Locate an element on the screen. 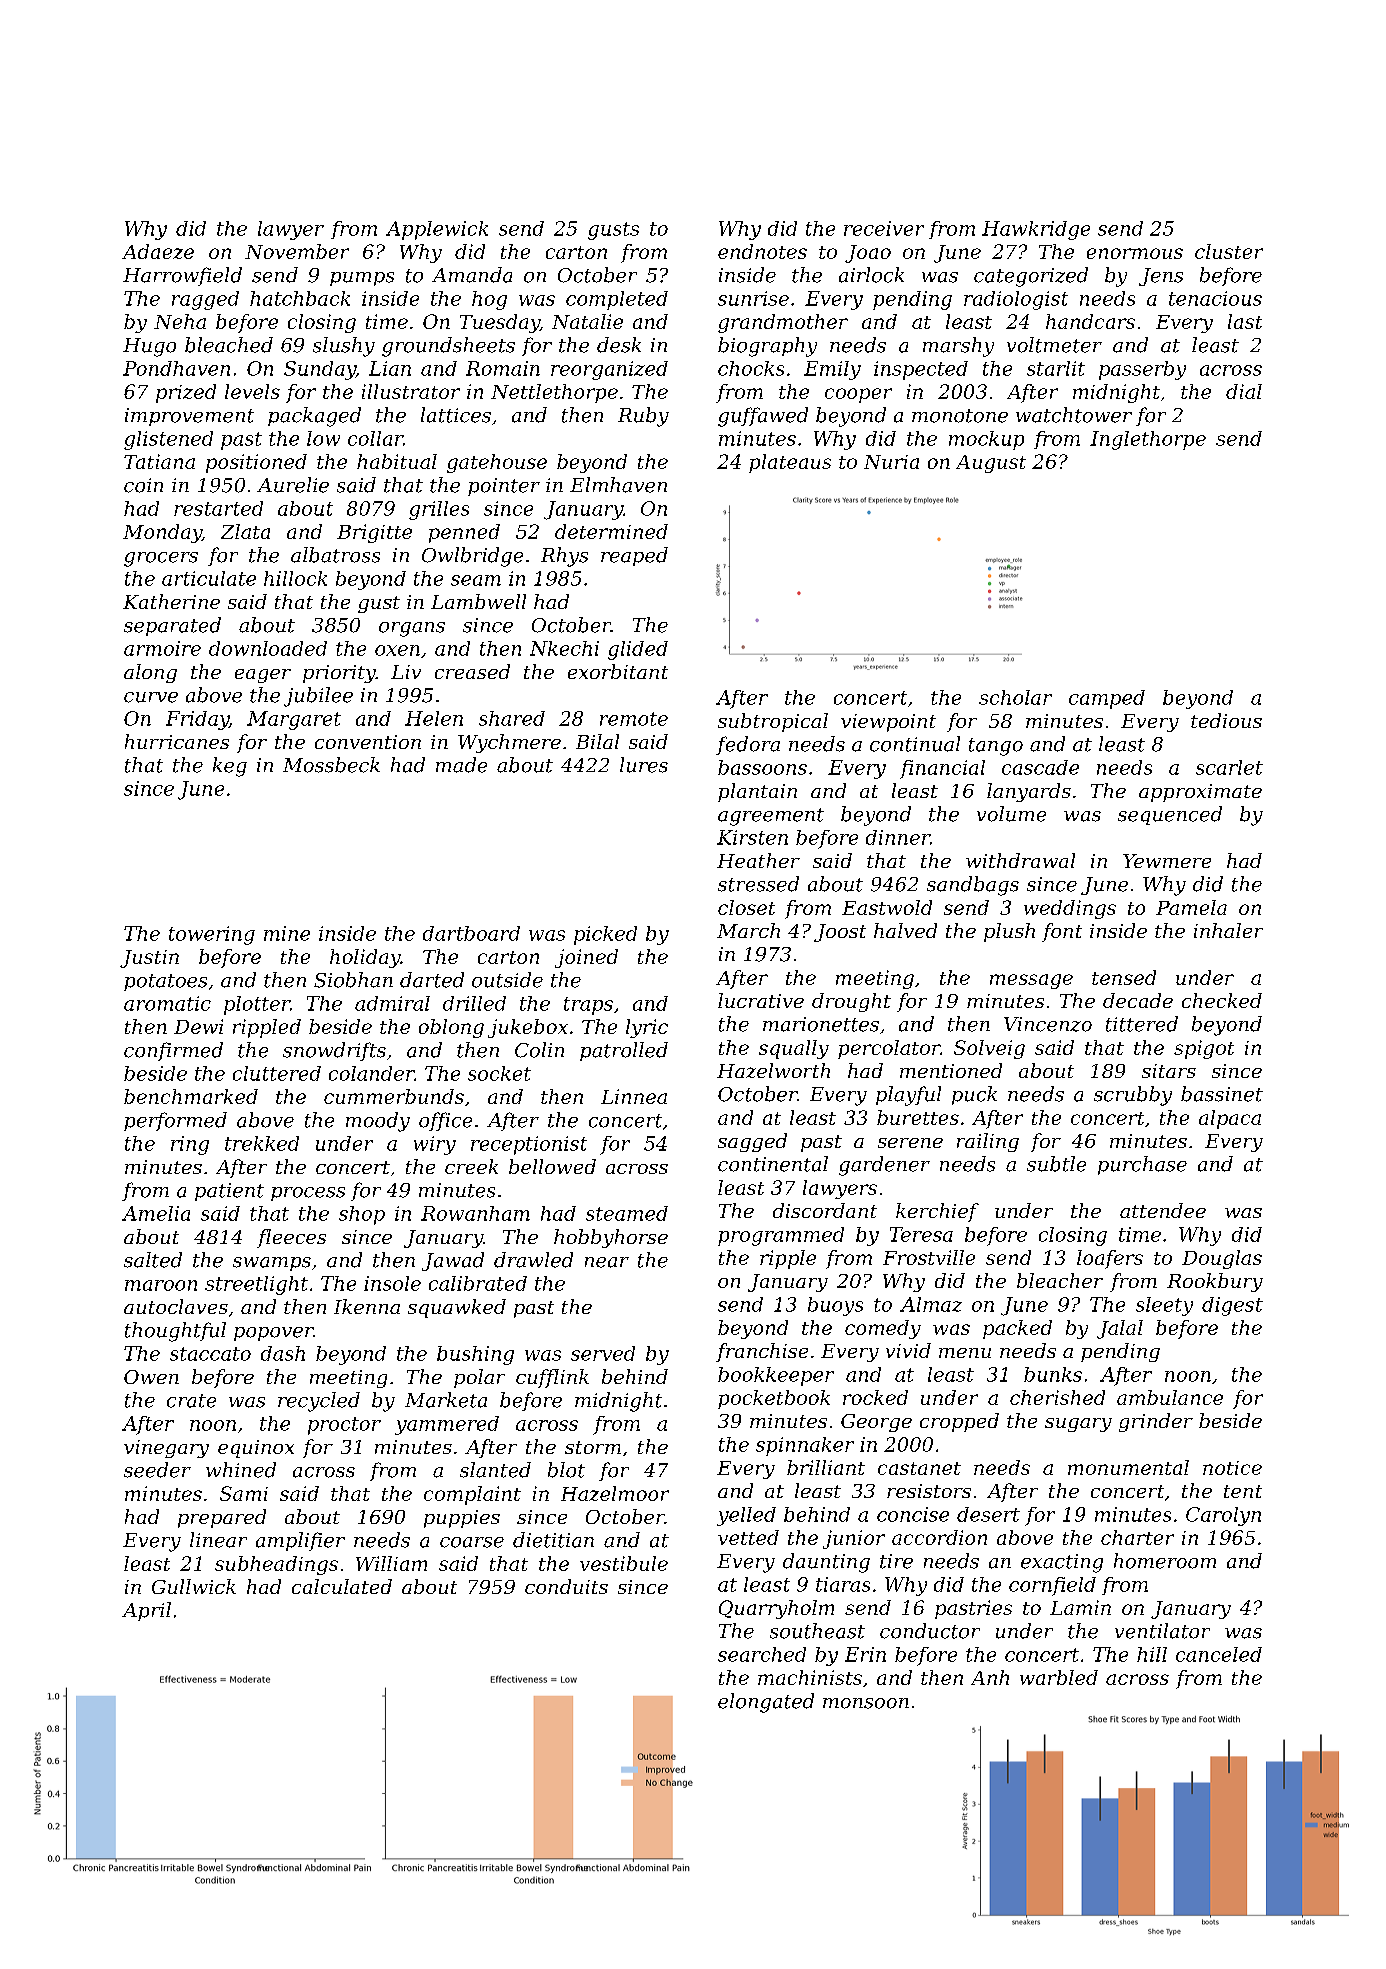 The width and height of the screenshot is (1386, 1969). Adaeze is located at coordinates (158, 251).
